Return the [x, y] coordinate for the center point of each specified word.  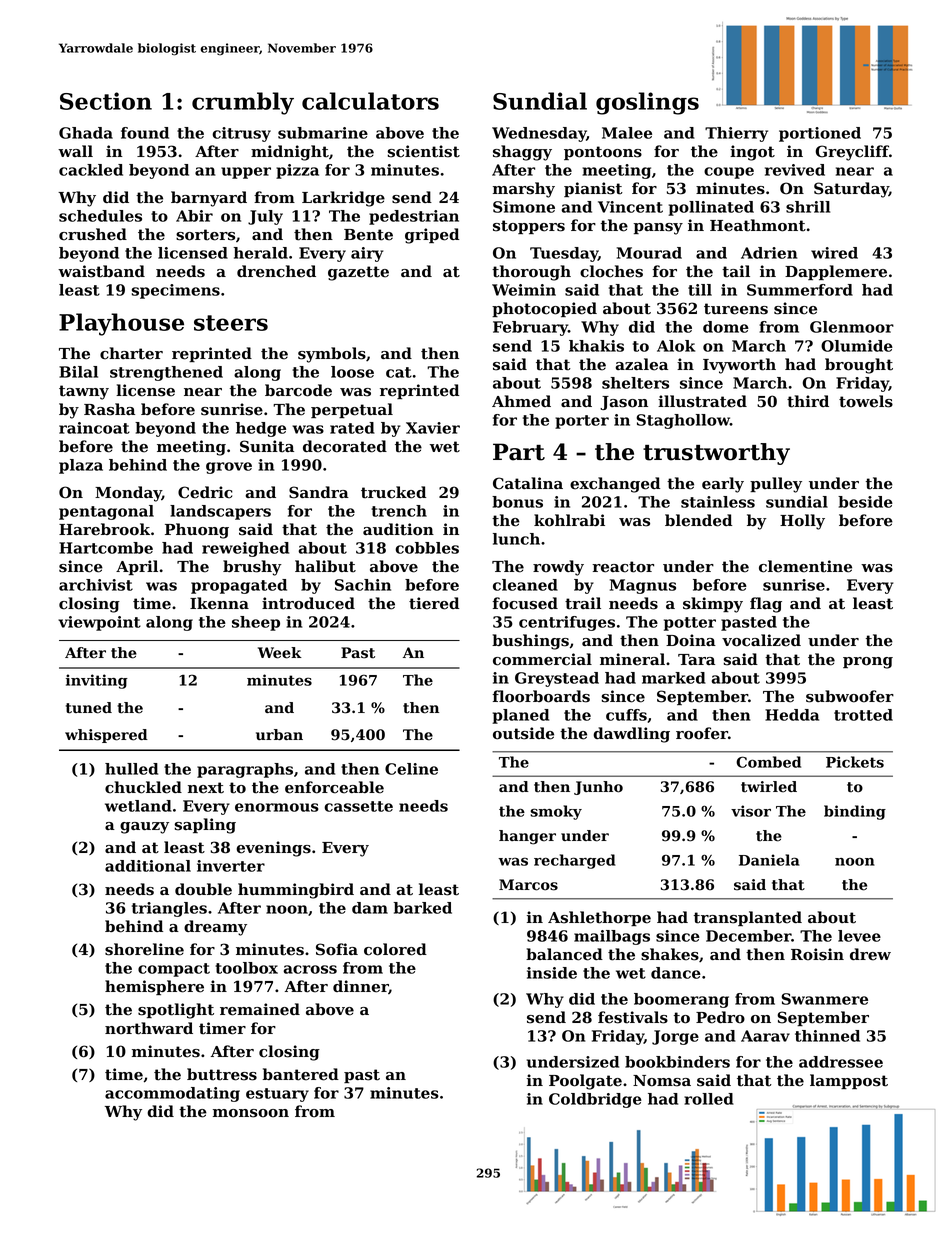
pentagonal [106, 512]
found [145, 133]
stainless [718, 502]
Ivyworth [739, 366]
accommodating [172, 1094]
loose [352, 372]
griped [432, 236]
